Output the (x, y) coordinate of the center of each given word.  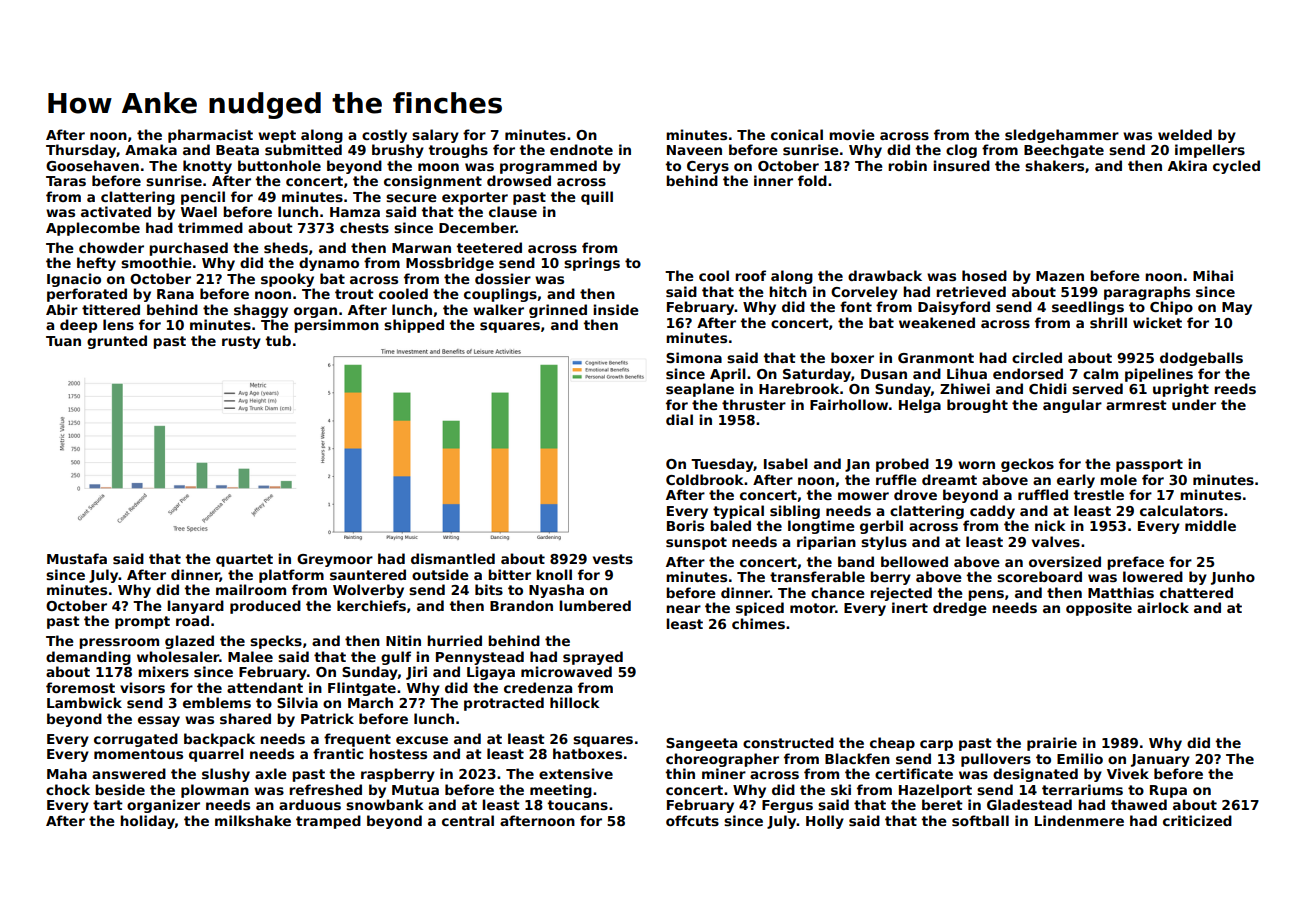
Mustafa (77, 558)
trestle (1098, 494)
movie (852, 134)
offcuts (692, 820)
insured (961, 165)
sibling (795, 512)
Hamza (355, 212)
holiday (147, 822)
